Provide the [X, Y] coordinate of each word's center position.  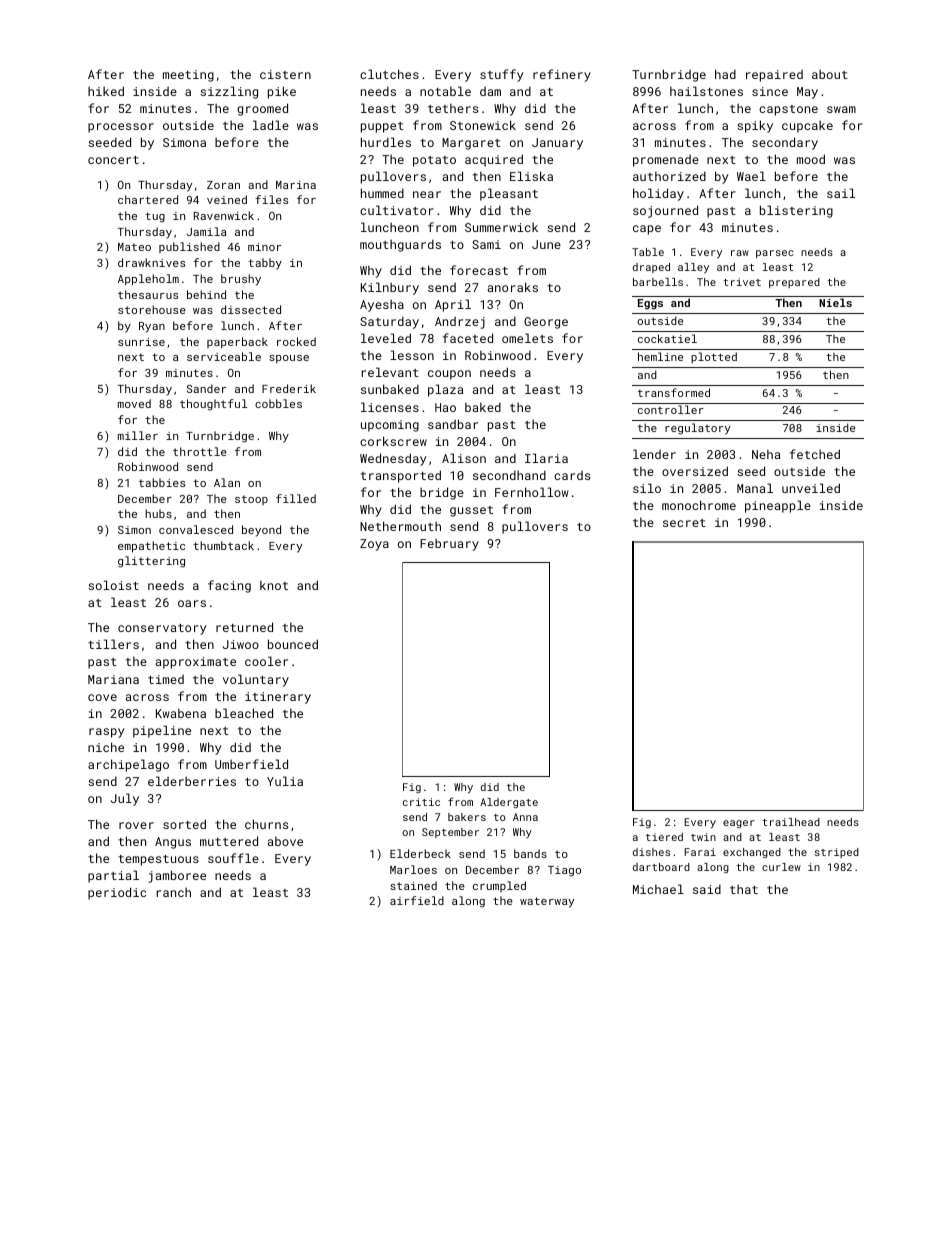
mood [811, 159]
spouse [289, 359]
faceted [468, 338]
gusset [471, 511]
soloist [113, 585]
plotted [714, 357]
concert [113, 160]
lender [654, 454]
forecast [479, 270]
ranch [174, 892]
